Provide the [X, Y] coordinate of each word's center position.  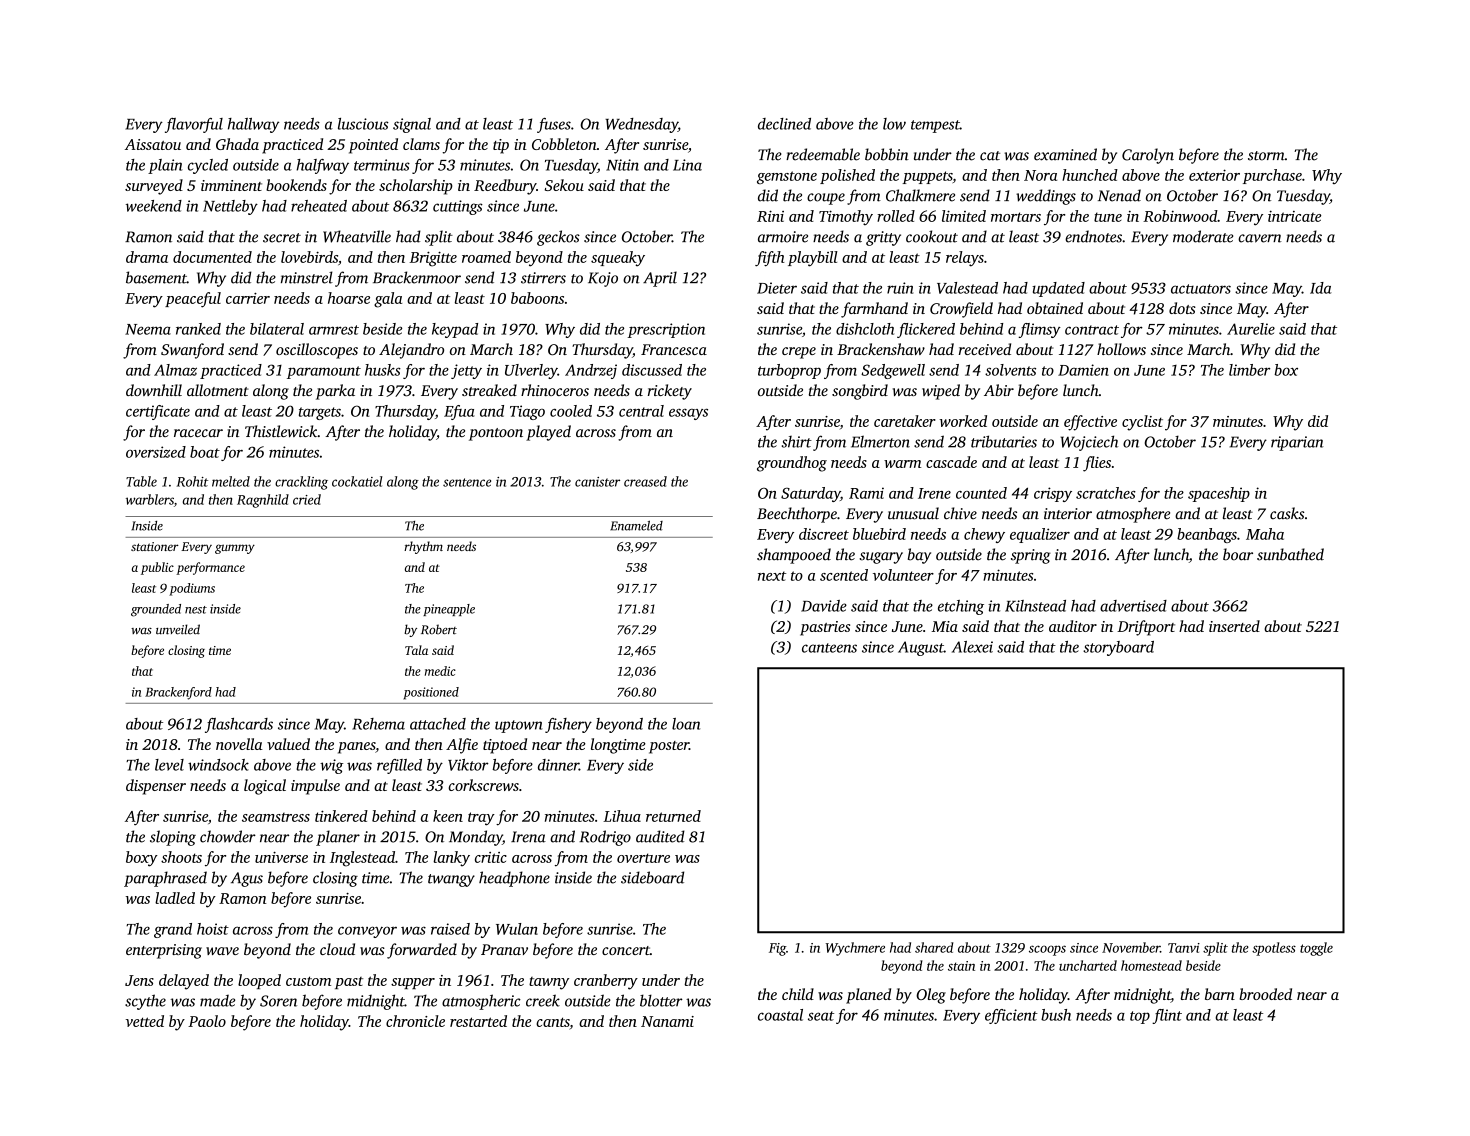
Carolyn [1148, 156]
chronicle [415, 1021]
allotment [218, 390]
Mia [944, 626]
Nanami [667, 1021]
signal [412, 125]
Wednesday [641, 125]
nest [196, 610]
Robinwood [1180, 216]
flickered [926, 330]
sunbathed [1290, 554]
